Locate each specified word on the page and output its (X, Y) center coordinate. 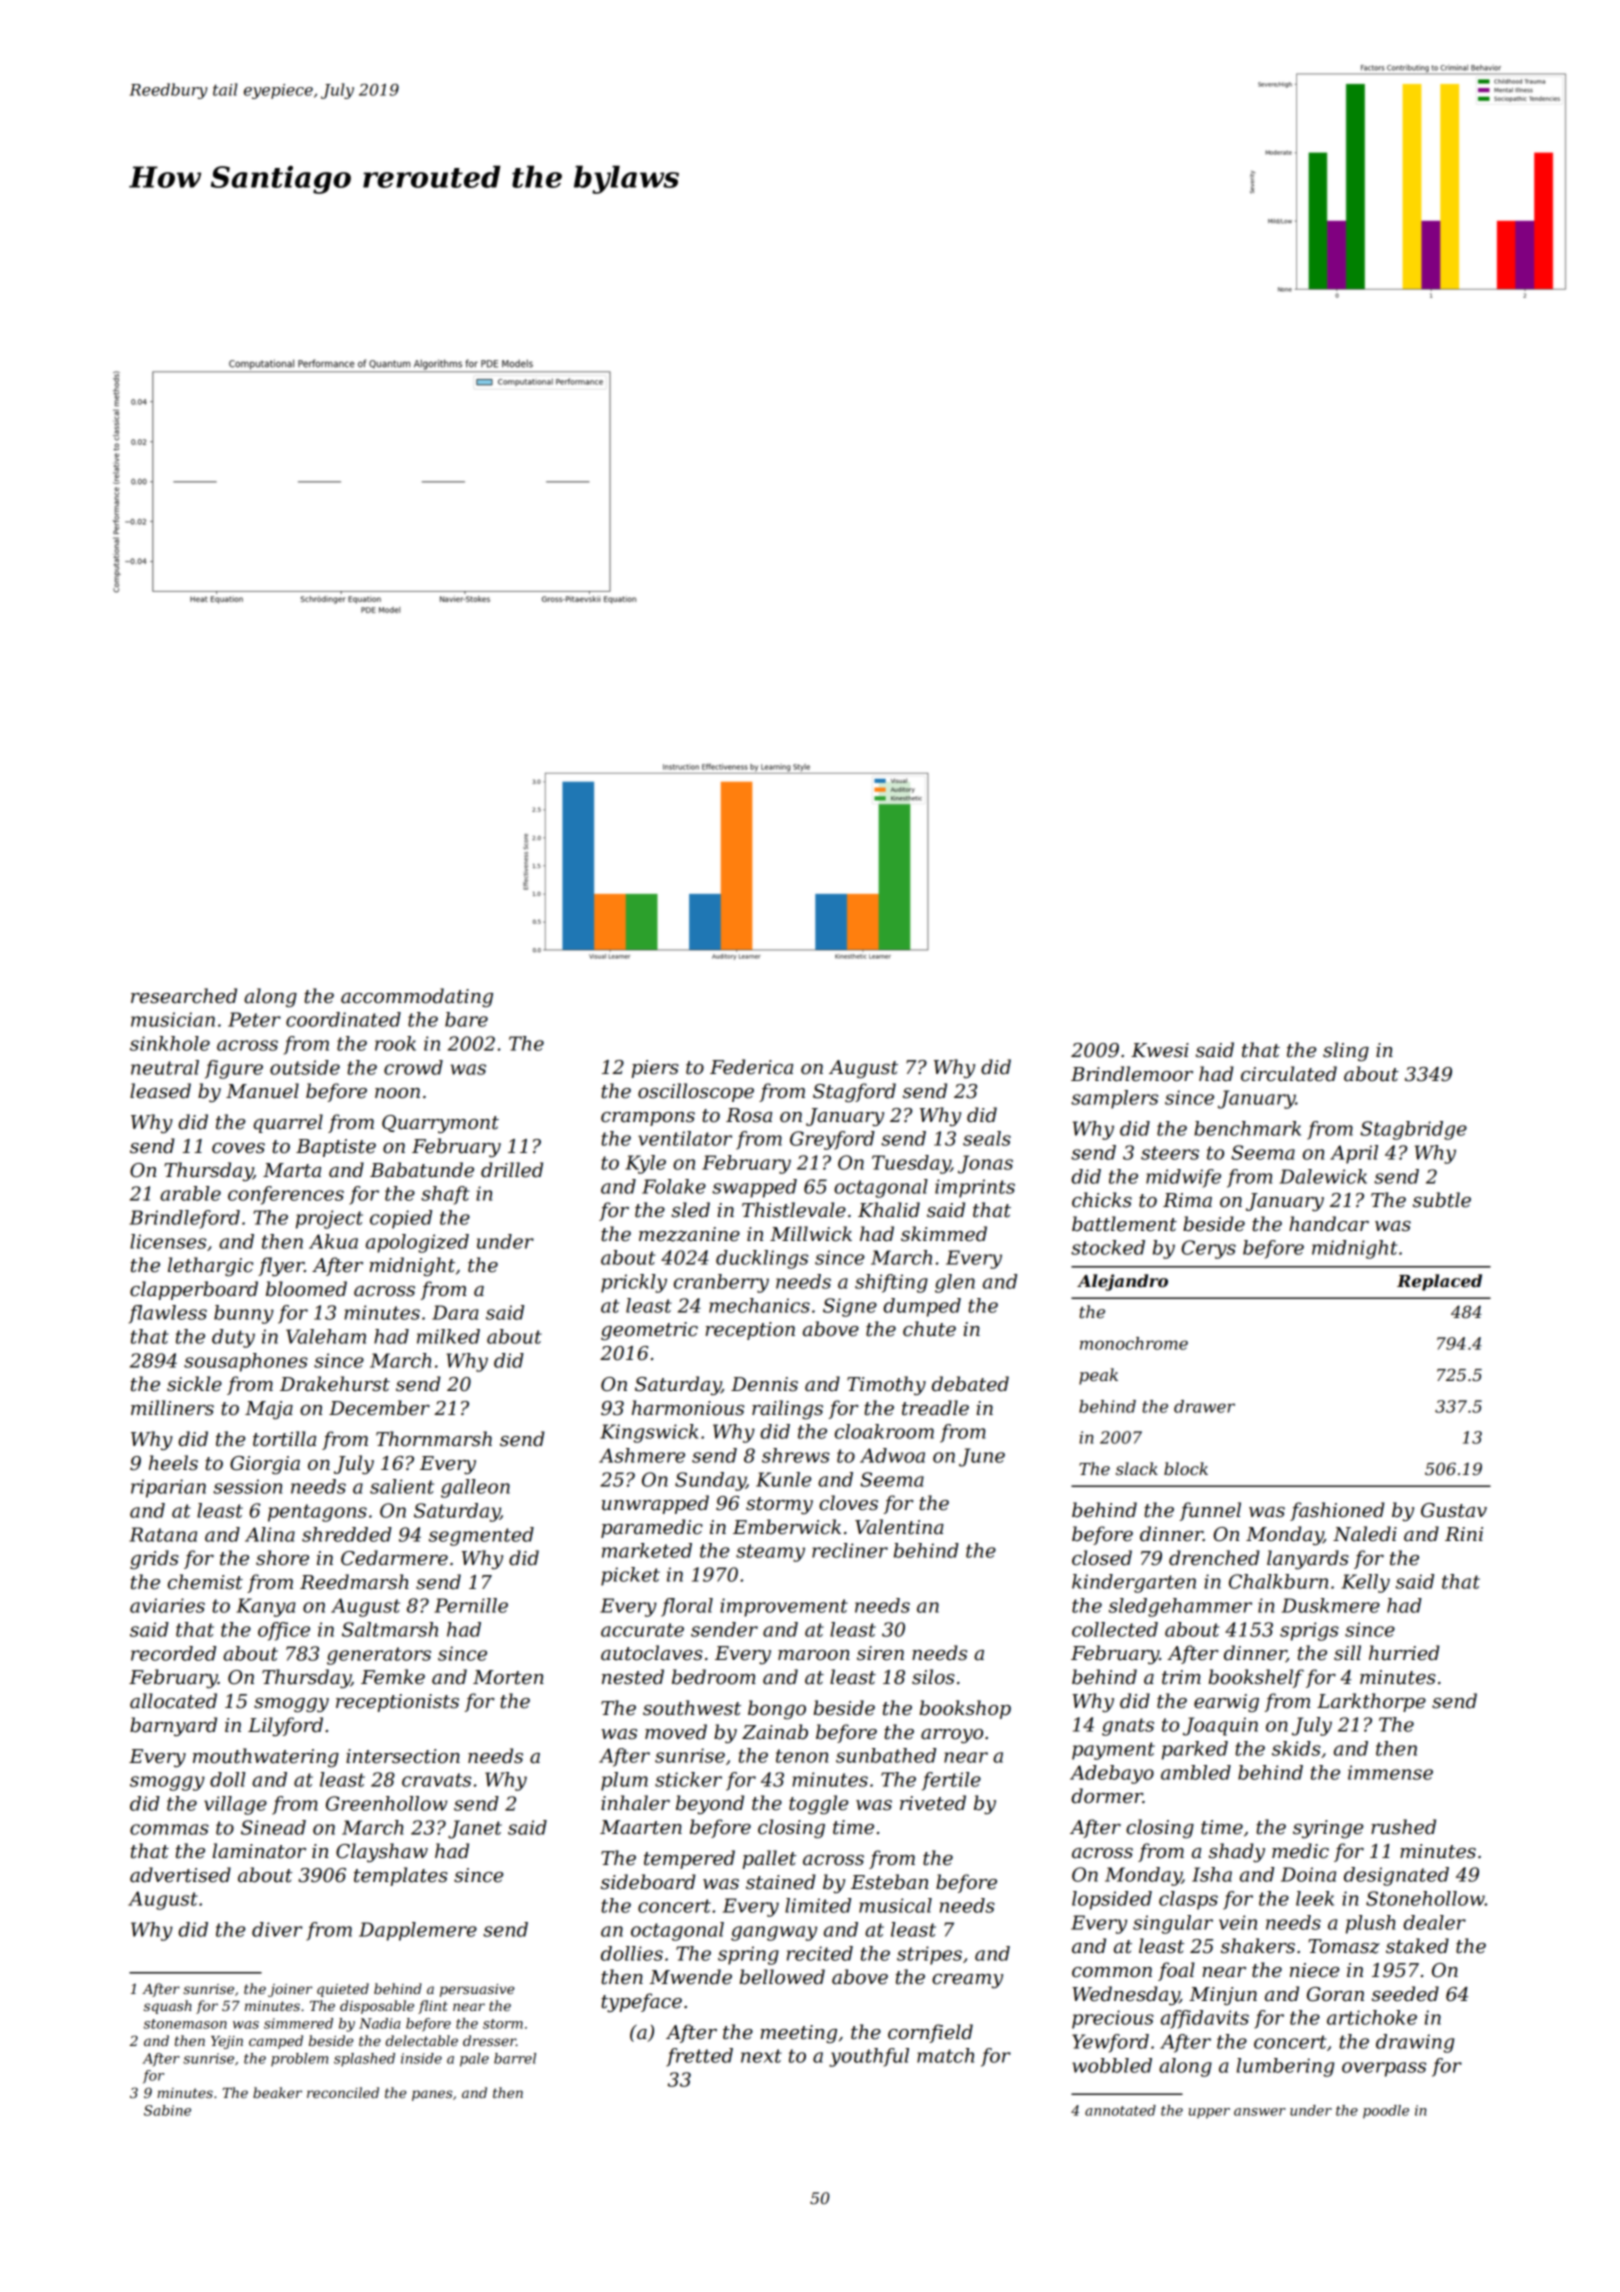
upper (1209, 2113)
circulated (1289, 1074)
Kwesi (1160, 1050)
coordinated (343, 1019)
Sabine (167, 2110)
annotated (1120, 2110)
